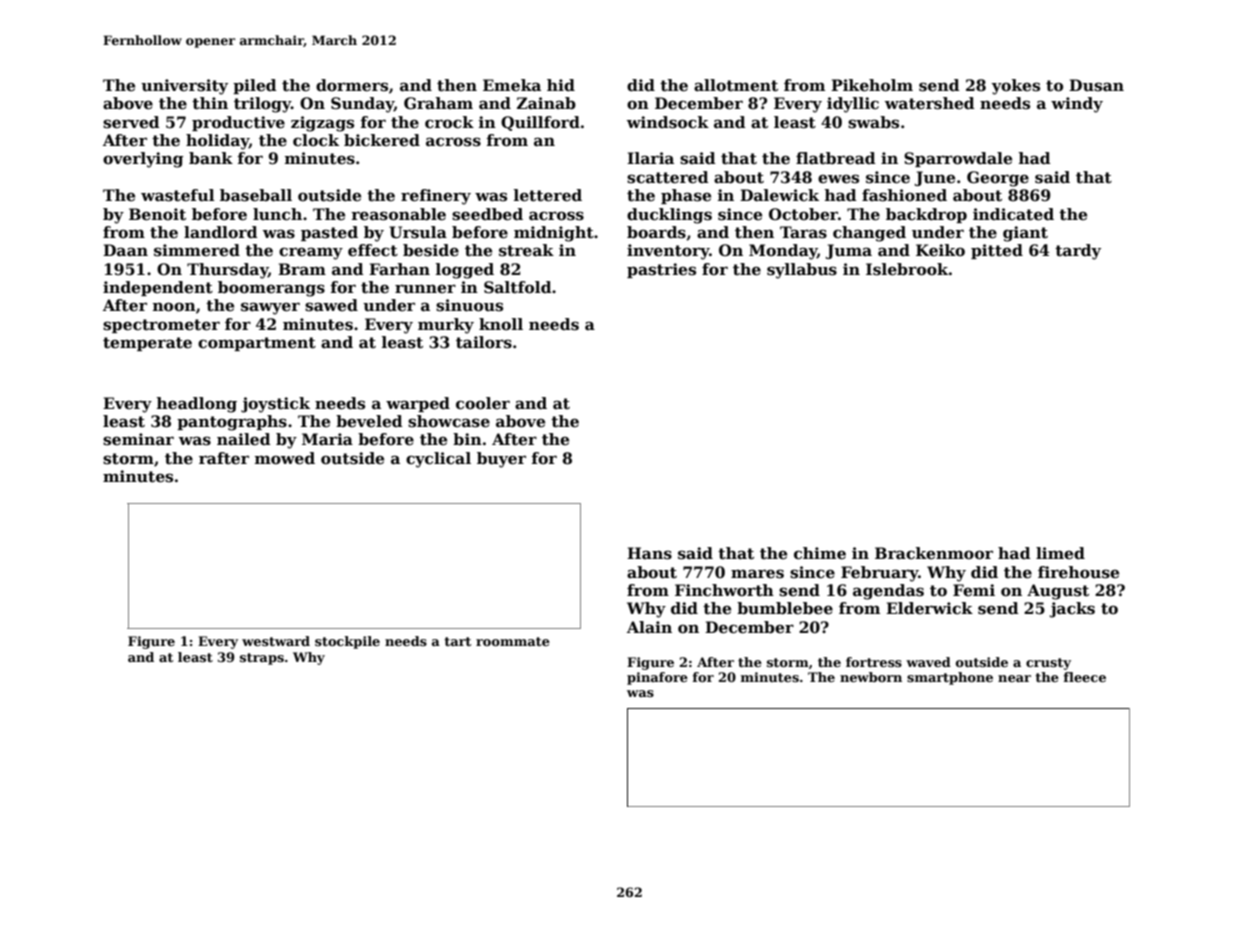  What do you see at coordinates (369, 421) in the screenshot?
I see `beveled` at bounding box center [369, 421].
